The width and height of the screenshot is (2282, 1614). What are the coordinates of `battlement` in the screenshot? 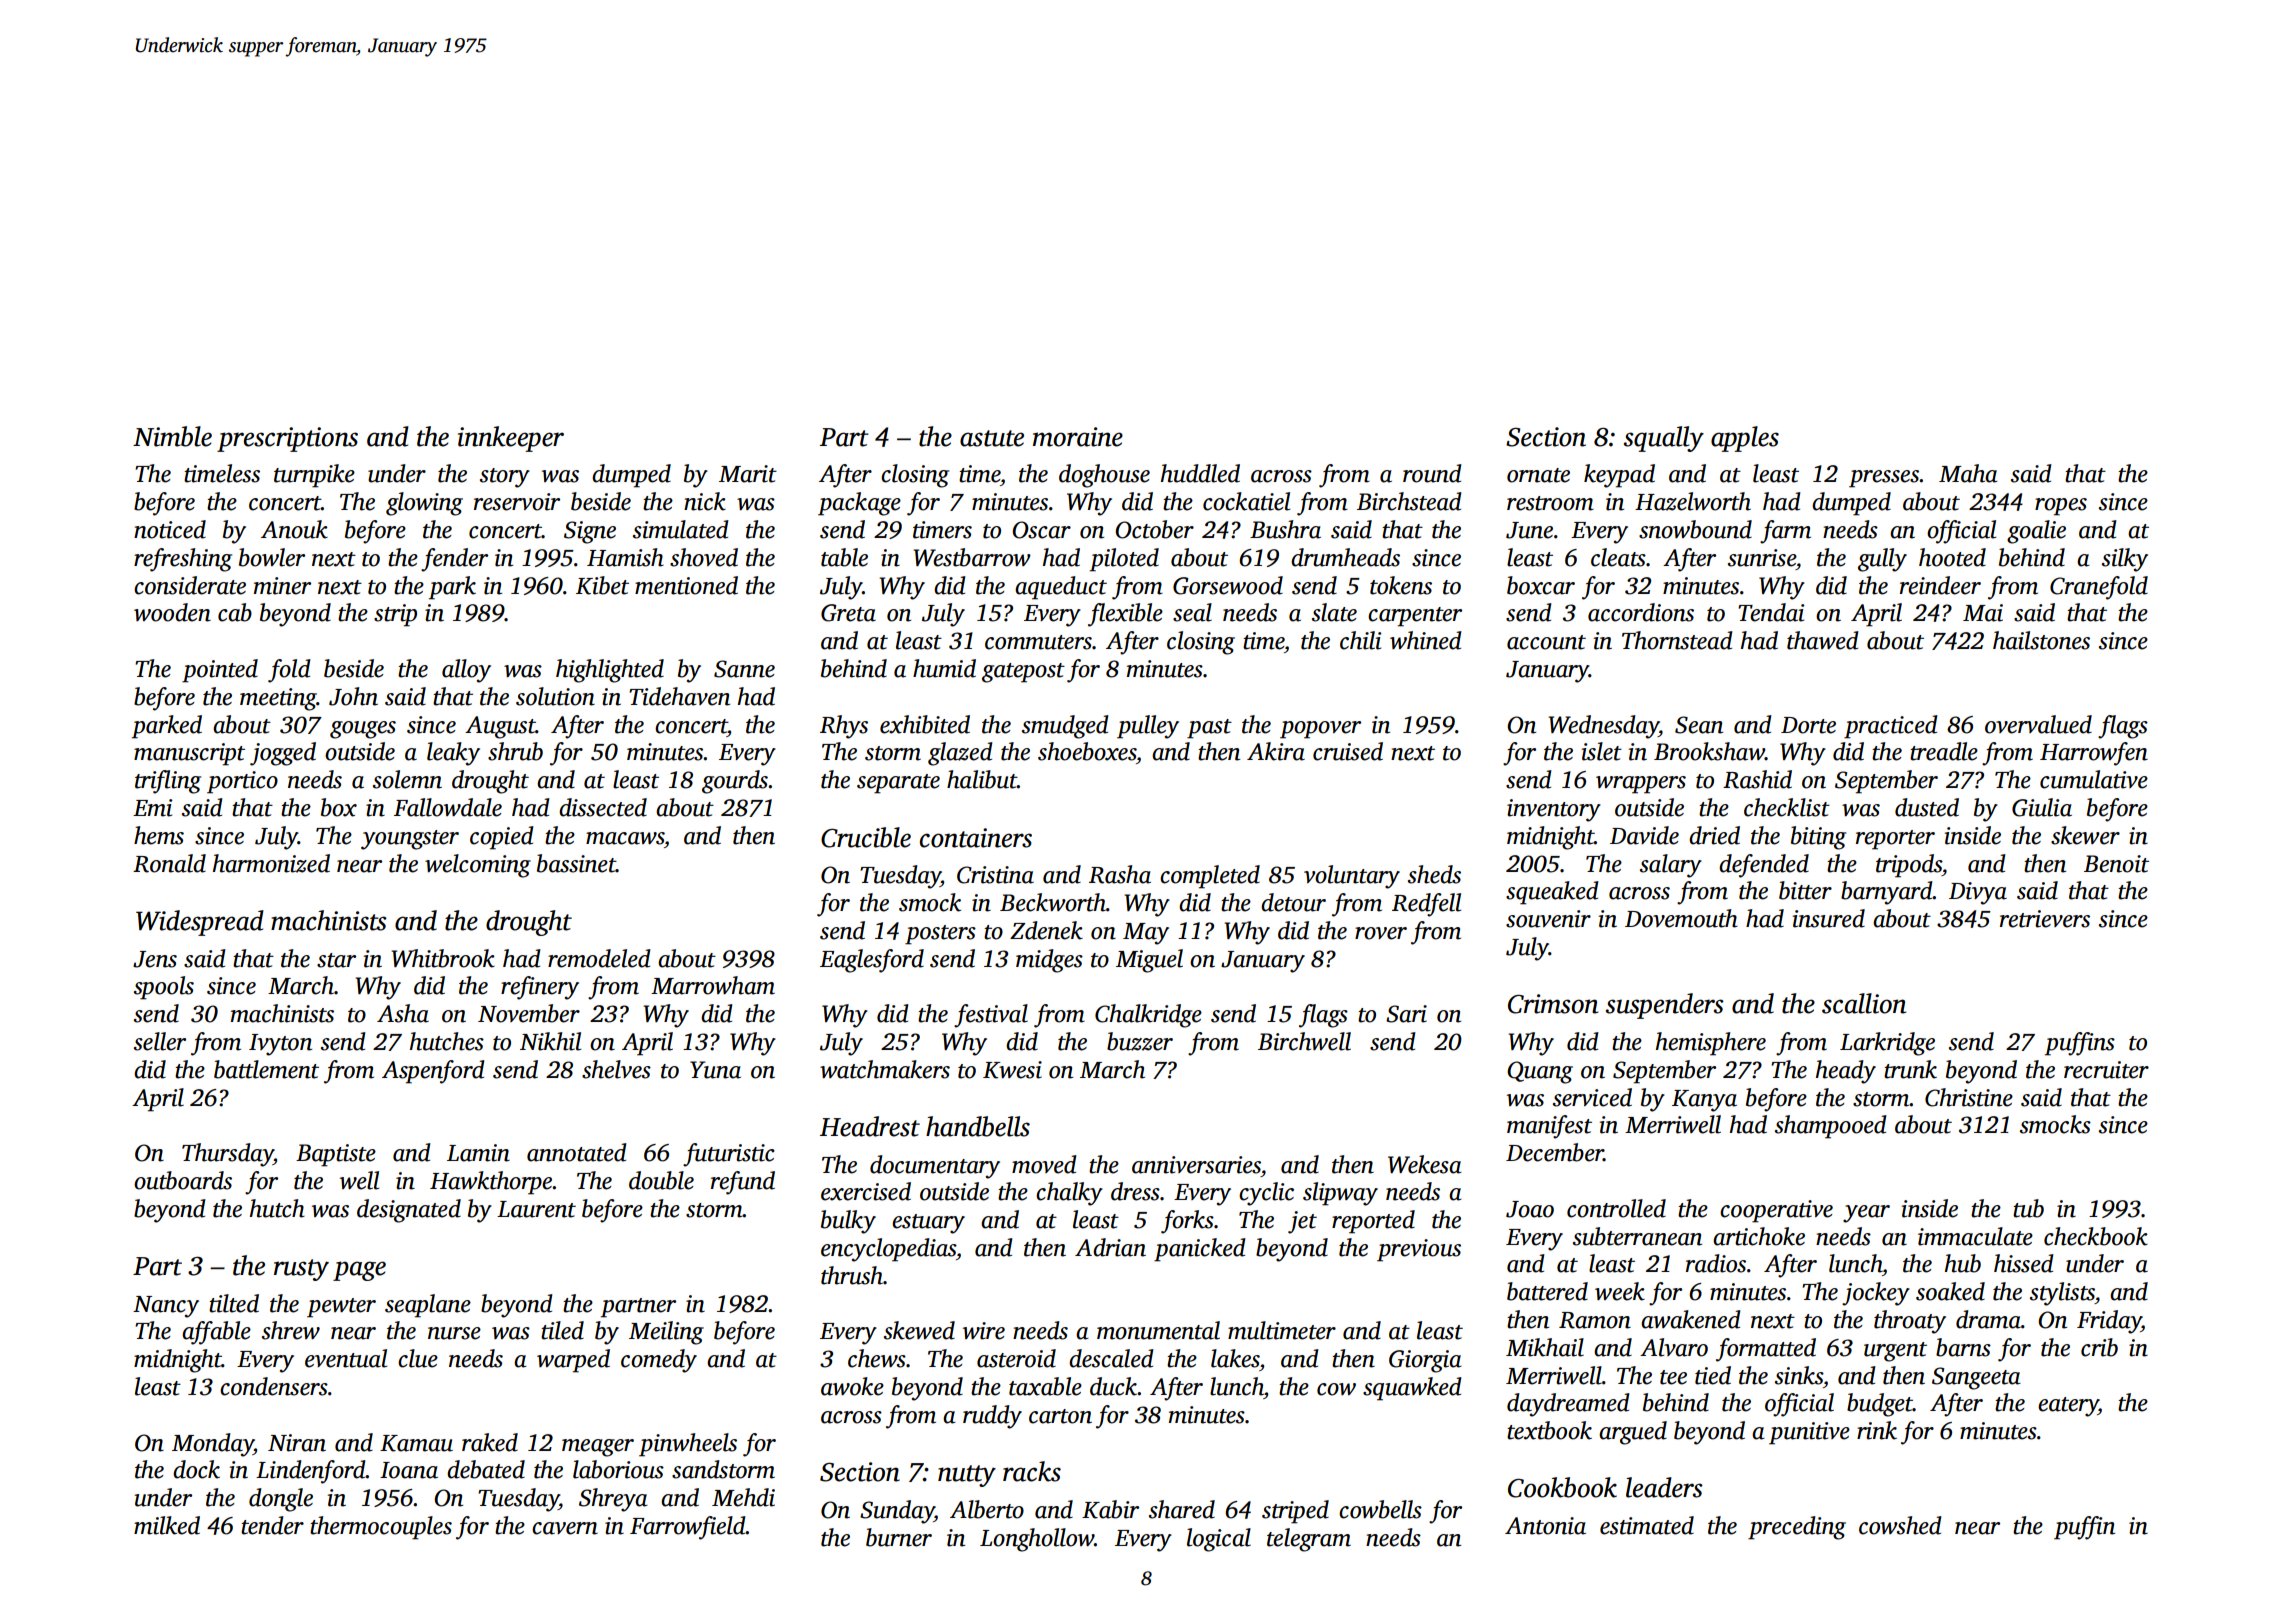 It's located at (266, 1069).
